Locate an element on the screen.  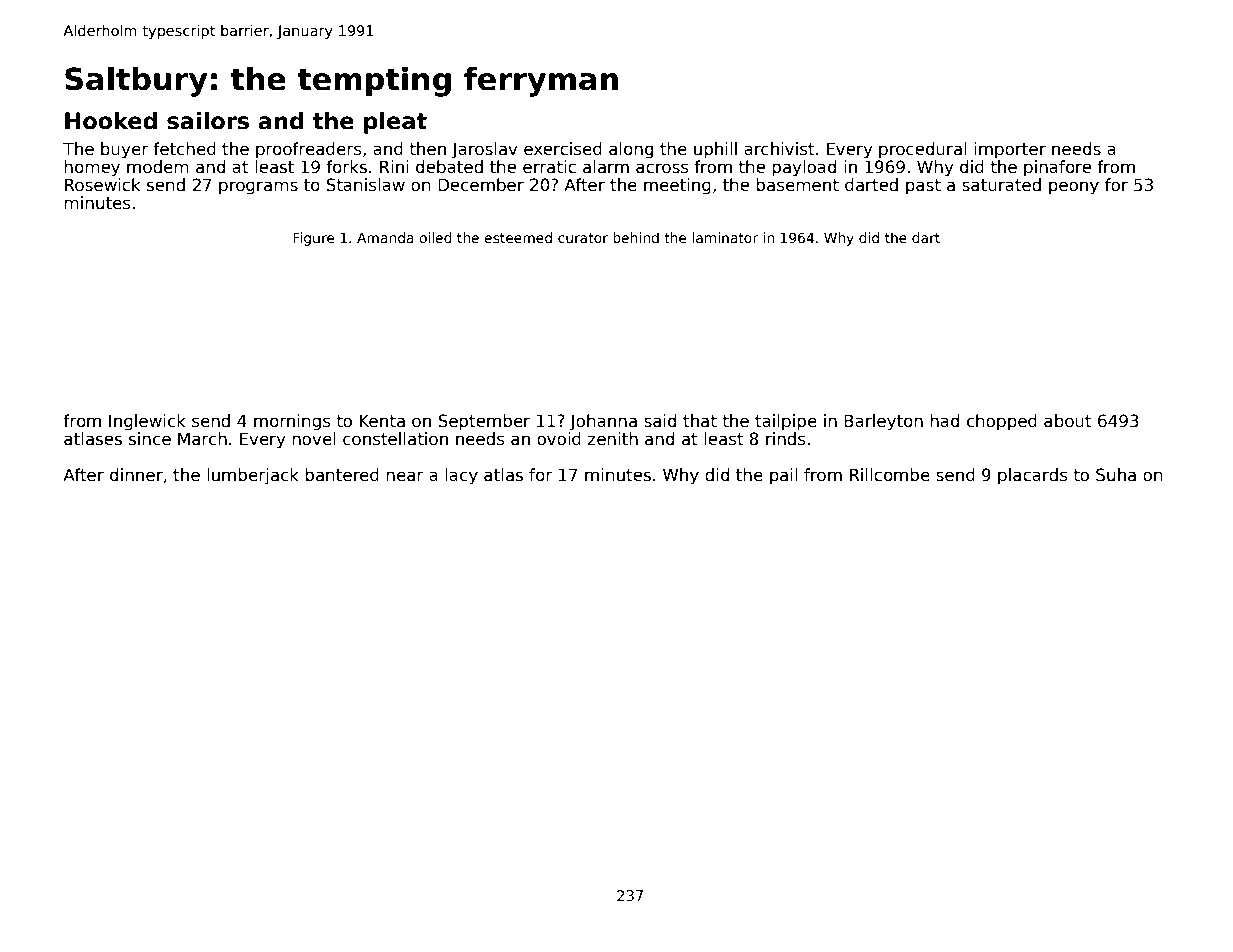
March is located at coordinates (202, 439).
